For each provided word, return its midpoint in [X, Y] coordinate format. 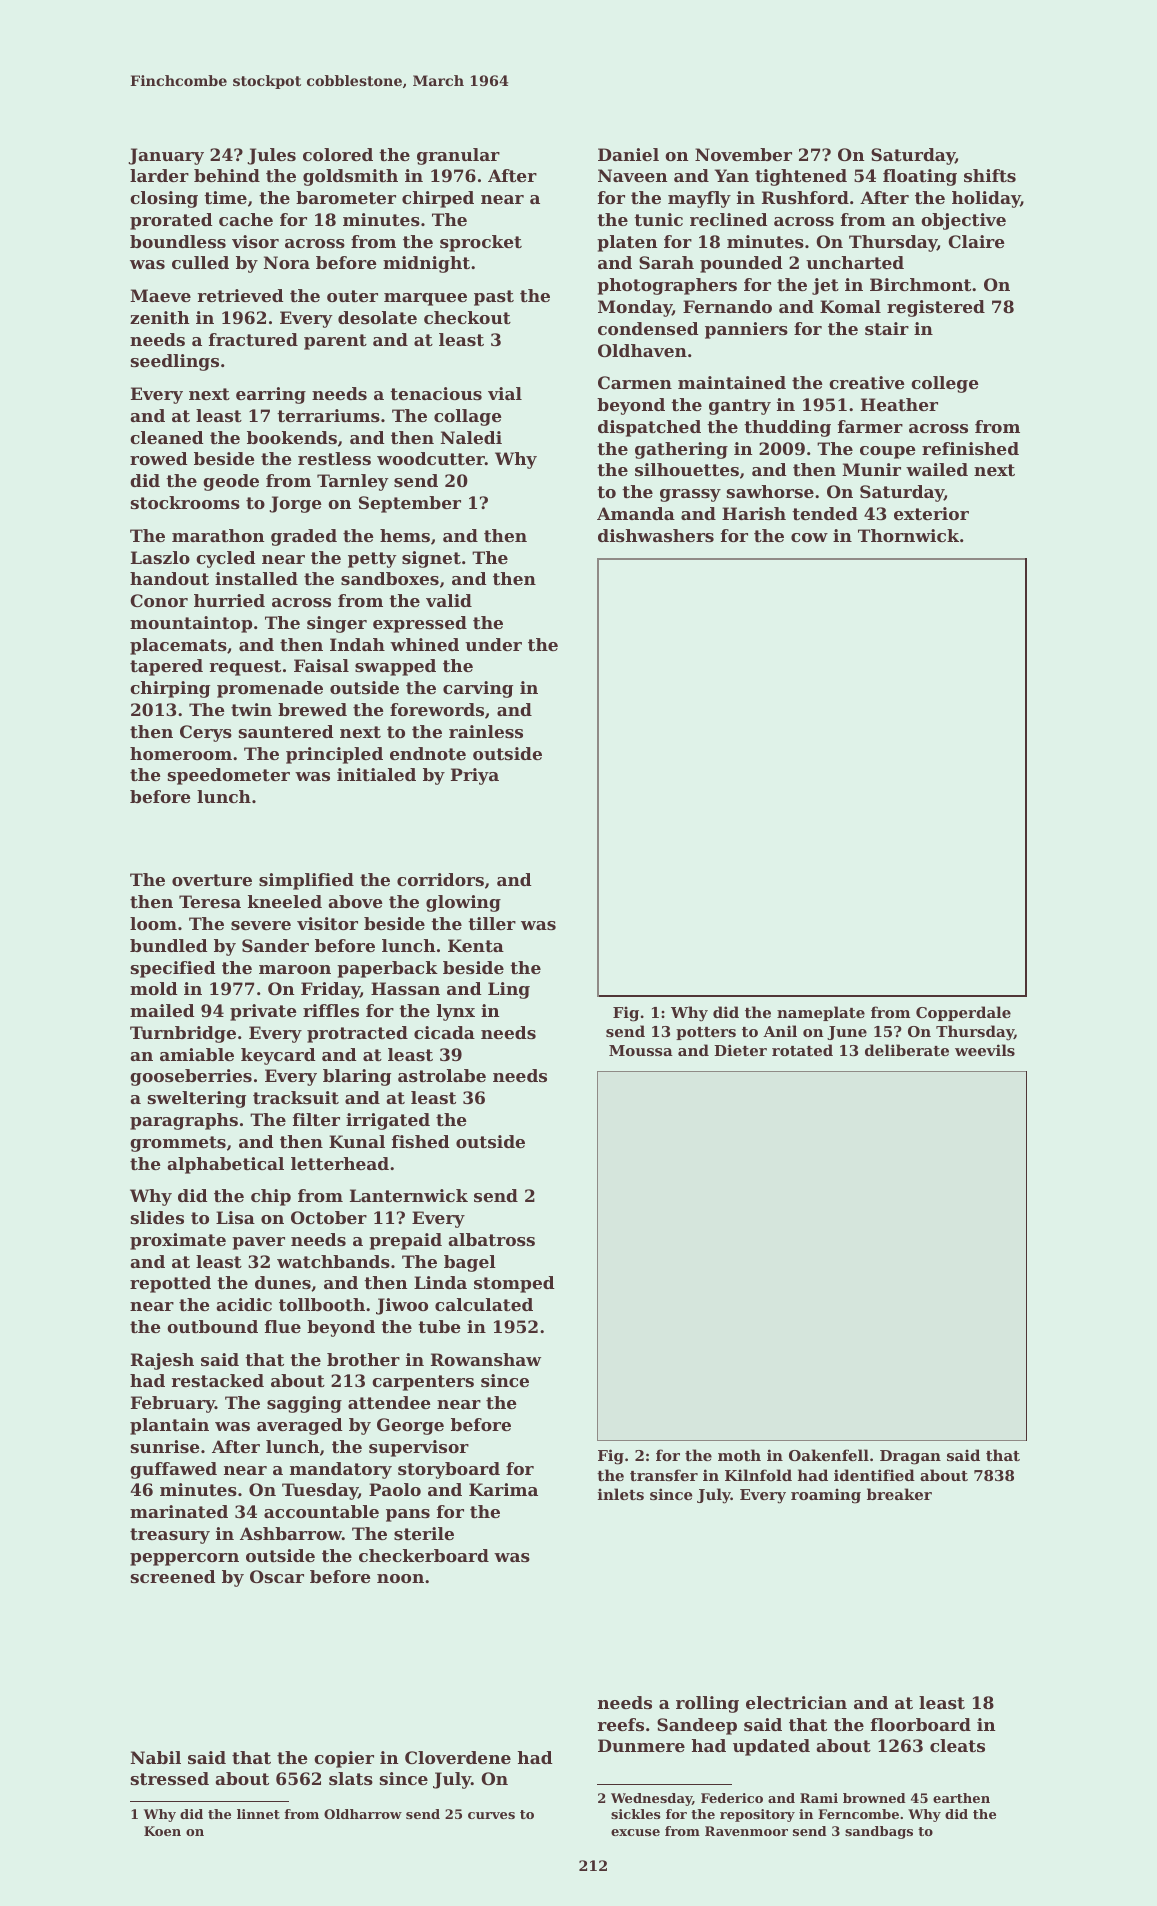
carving [478, 689]
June [847, 1033]
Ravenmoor [746, 1831]
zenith [159, 317]
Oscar [277, 1576]
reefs [621, 1724]
